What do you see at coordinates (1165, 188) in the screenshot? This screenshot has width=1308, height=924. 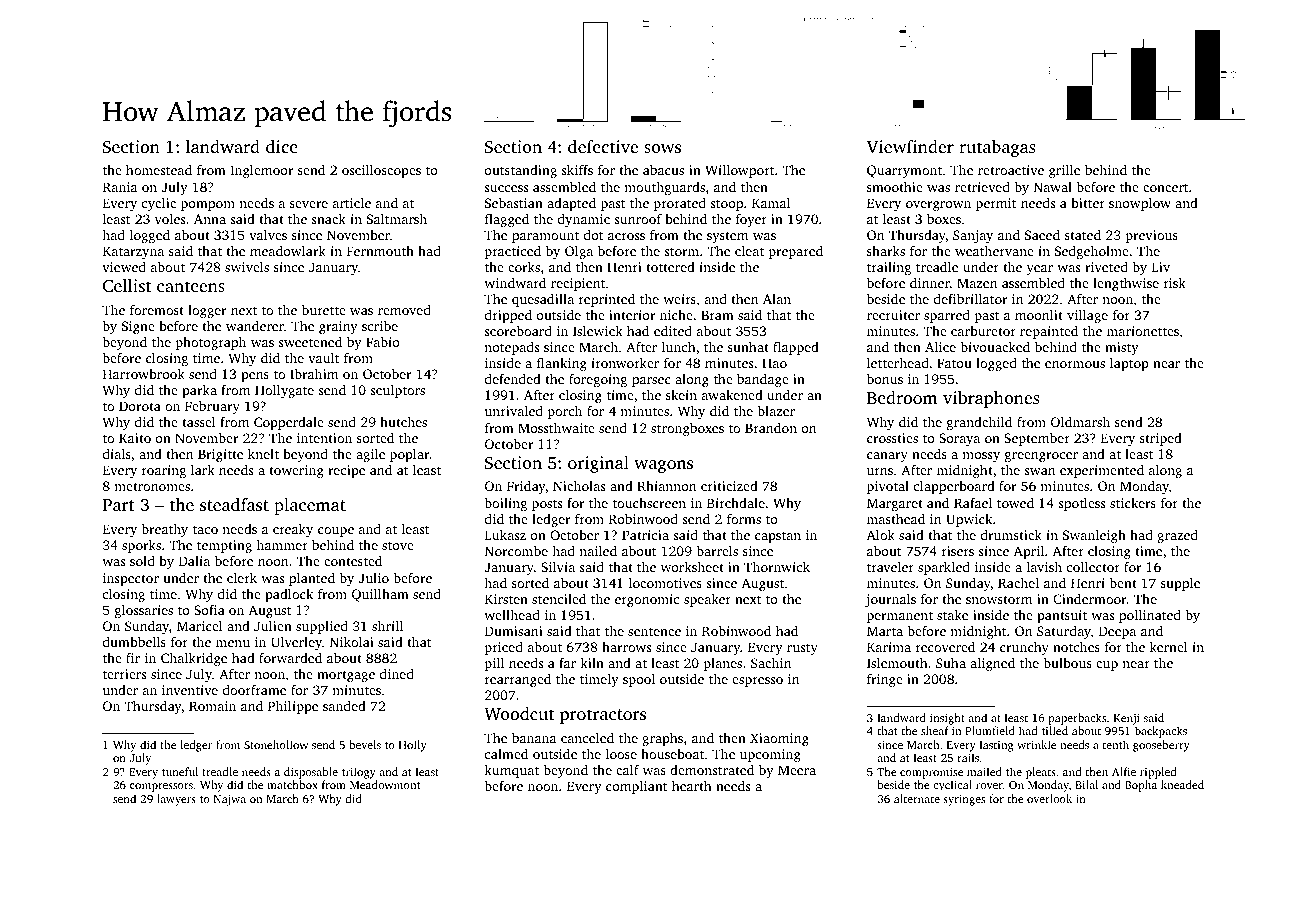 I see `concert` at bounding box center [1165, 188].
